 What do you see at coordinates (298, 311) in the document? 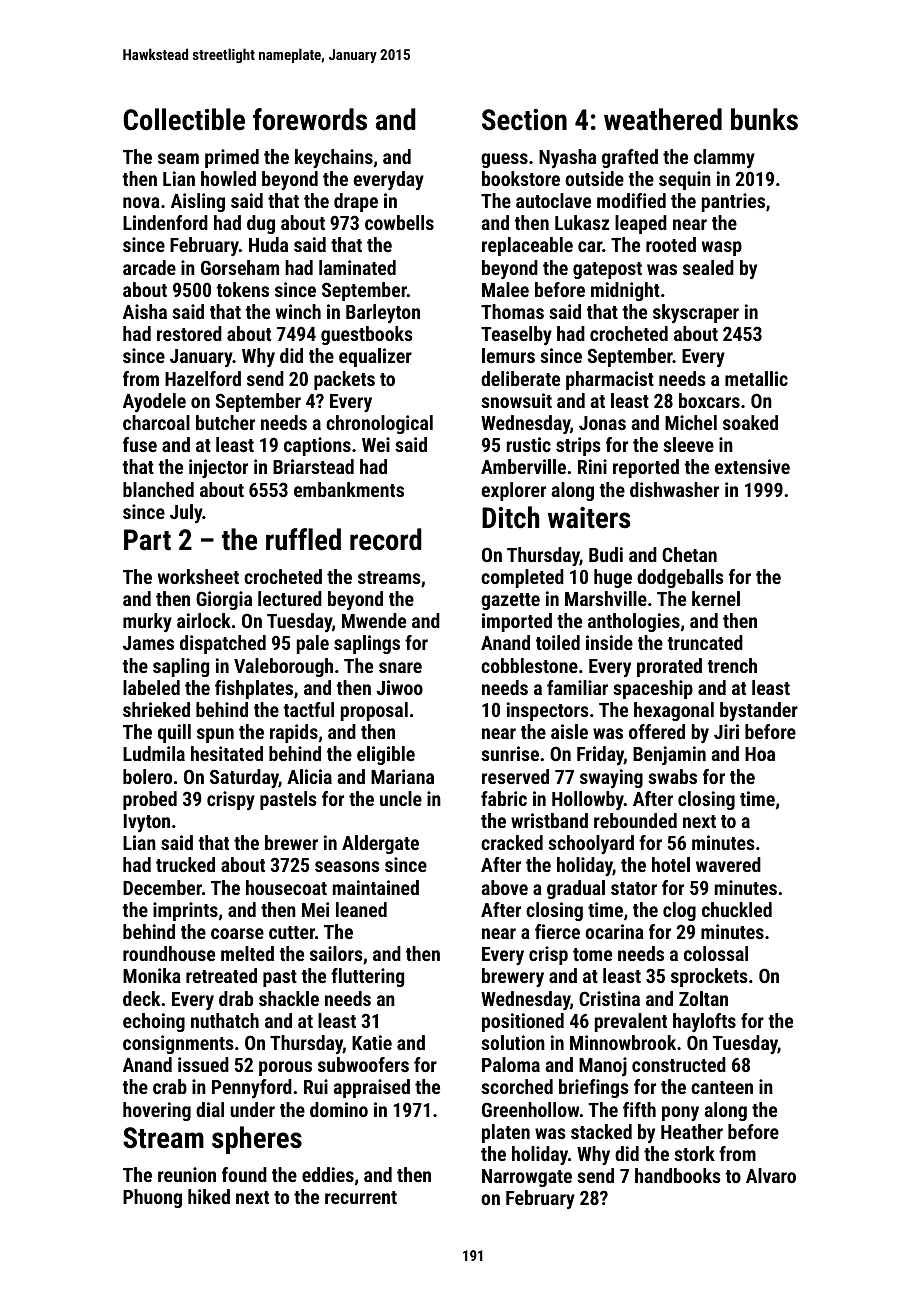
I see `winch` at bounding box center [298, 311].
